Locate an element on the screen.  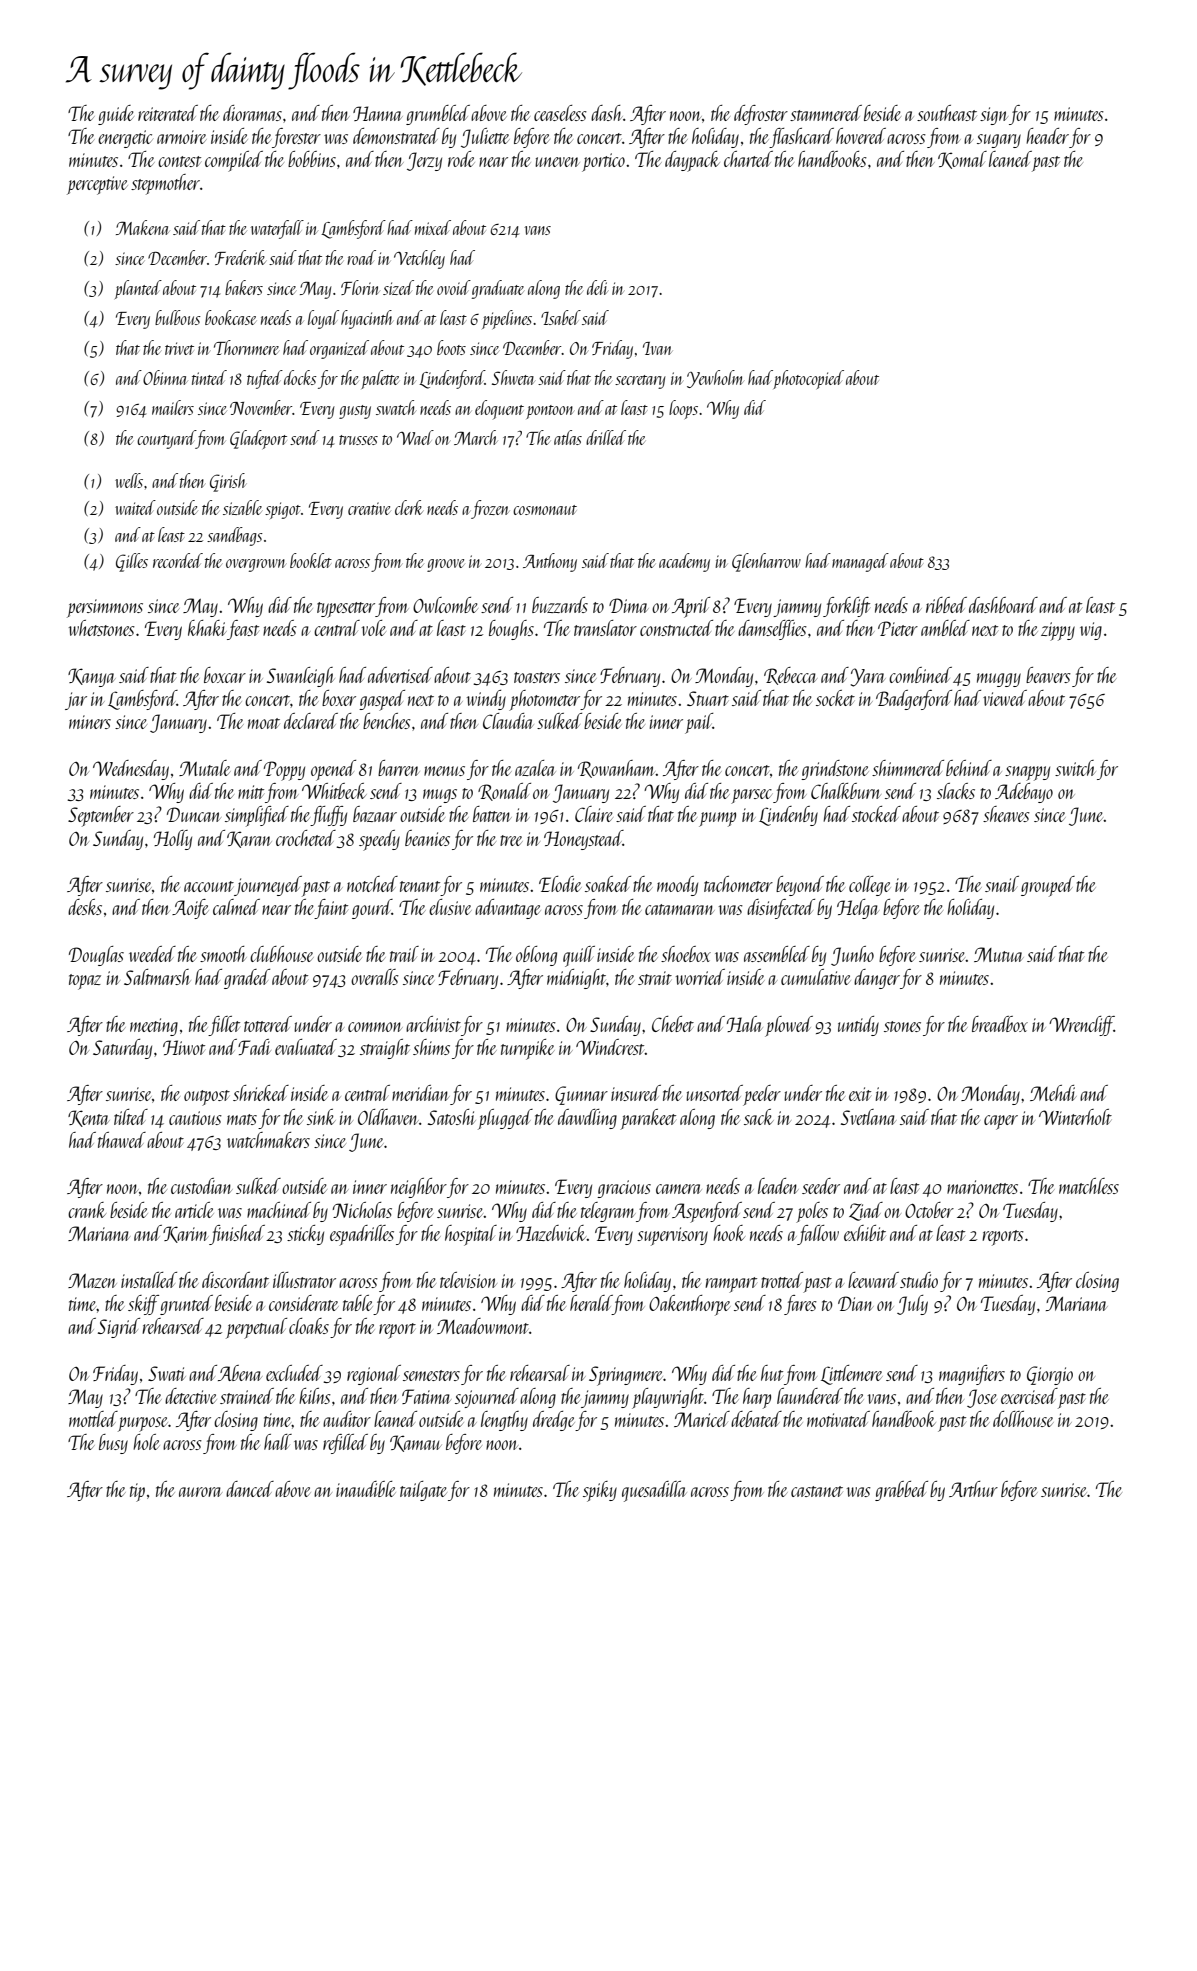
Komal is located at coordinates (962, 160).
